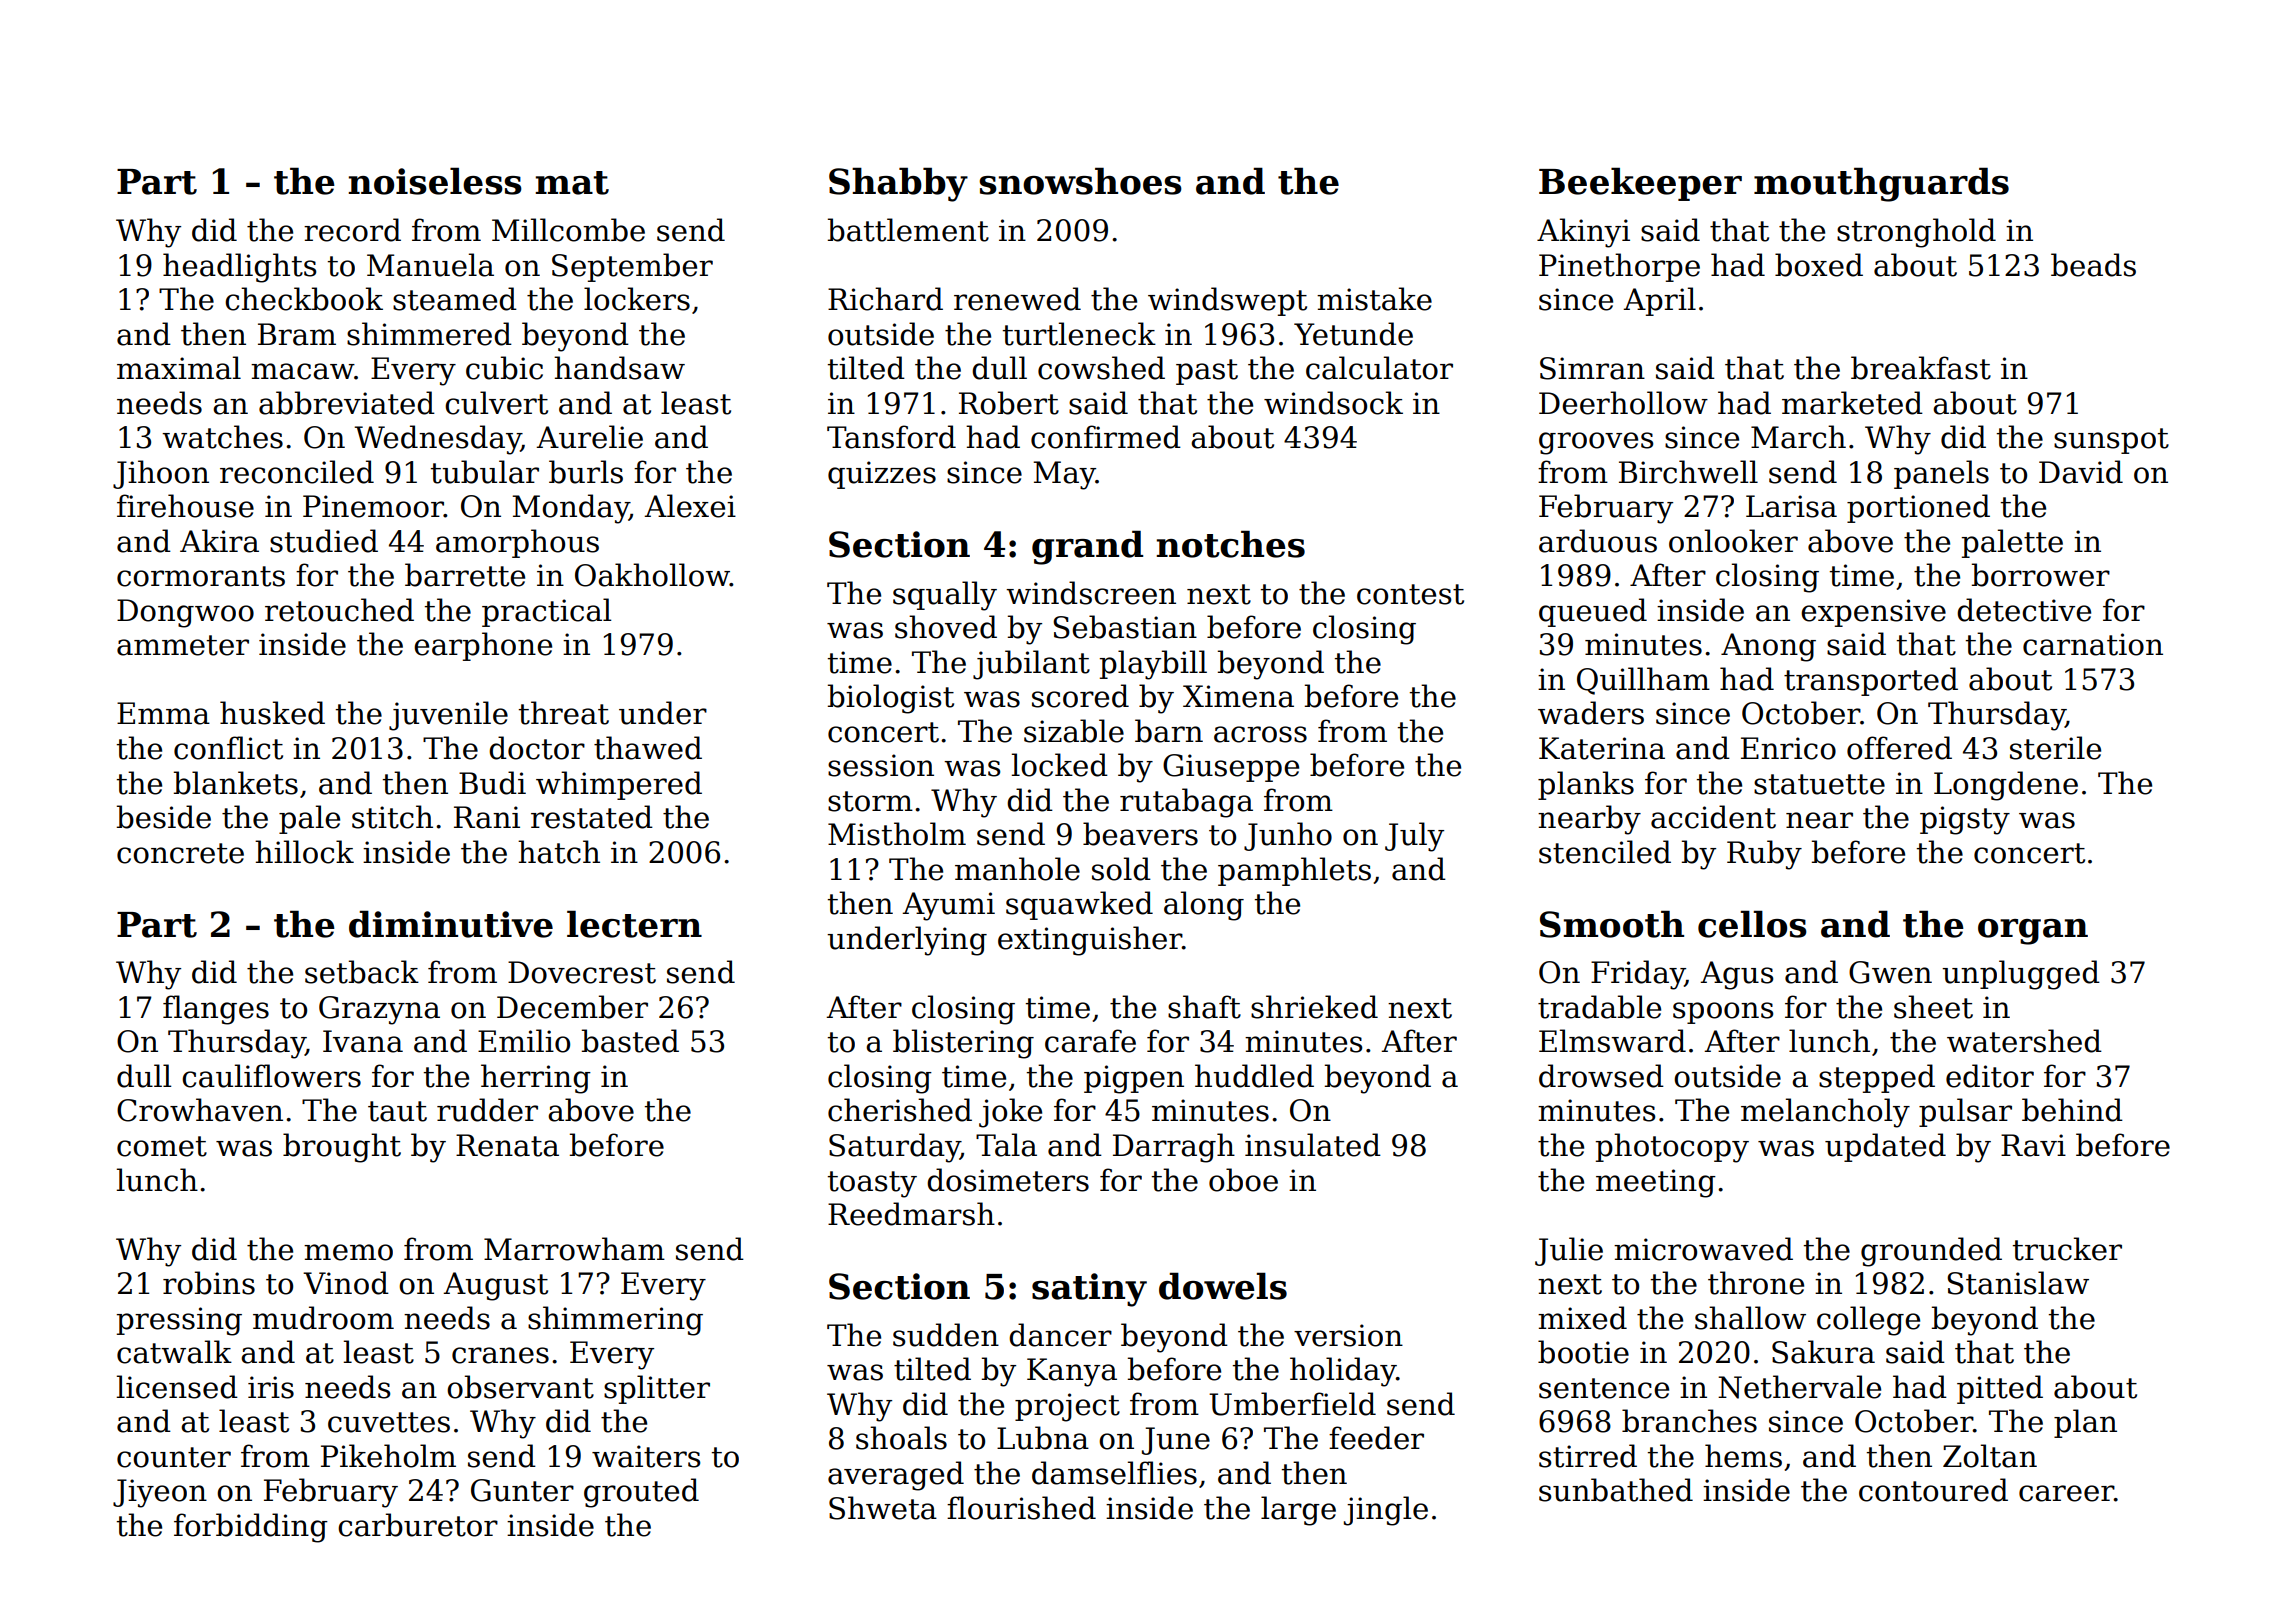 The height and width of the screenshot is (1620, 2292). I want to click on Aurelie, so click(589, 437).
